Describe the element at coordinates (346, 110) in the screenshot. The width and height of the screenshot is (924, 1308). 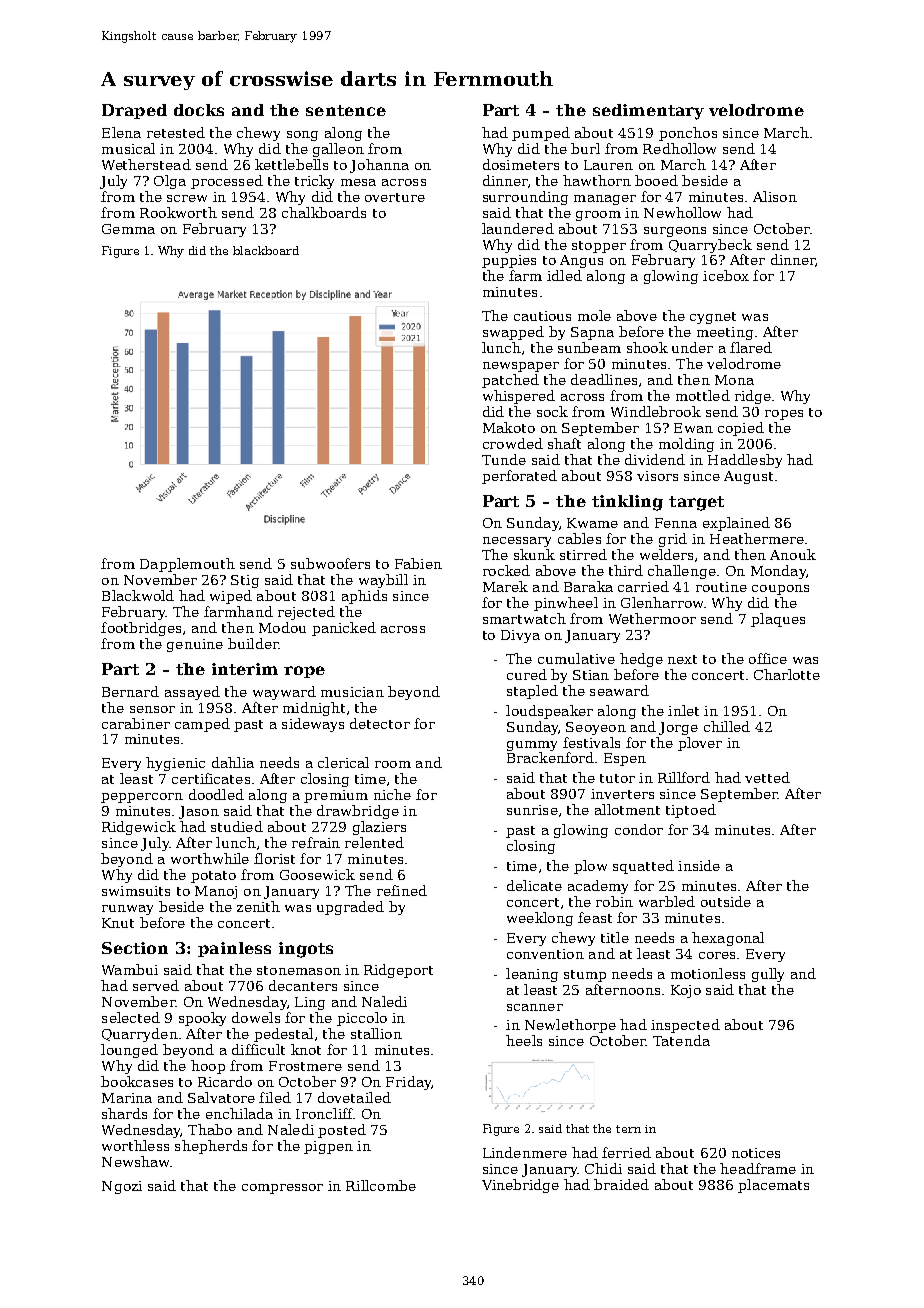
I see `sentence` at that location.
